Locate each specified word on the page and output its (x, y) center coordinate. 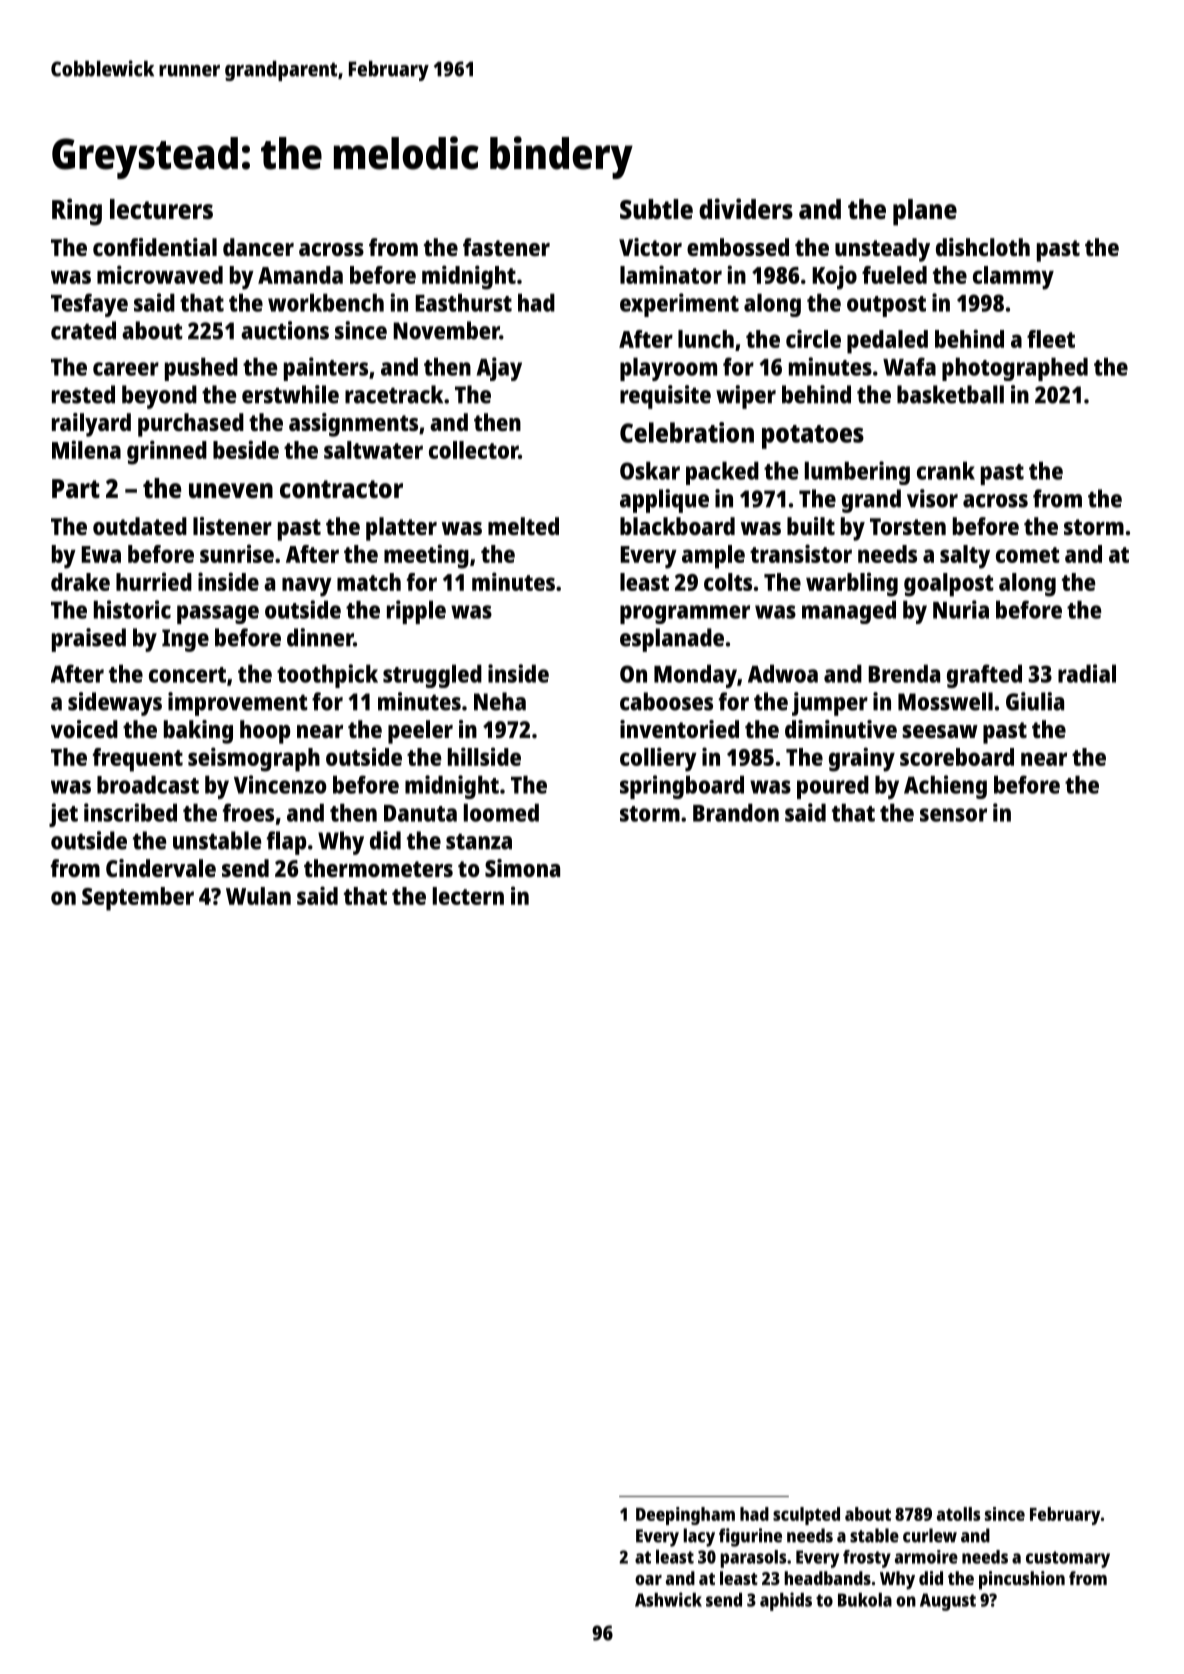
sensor (953, 815)
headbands (827, 1578)
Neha (500, 701)
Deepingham (685, 1516)
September (138, 899)
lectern (468, 896)
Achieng (945, 787)
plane (925, 212)
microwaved (160, 274)
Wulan (258, 896)
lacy (699, 1537)
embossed (738, 247)
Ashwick (668, 1599)
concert (187, 675)
